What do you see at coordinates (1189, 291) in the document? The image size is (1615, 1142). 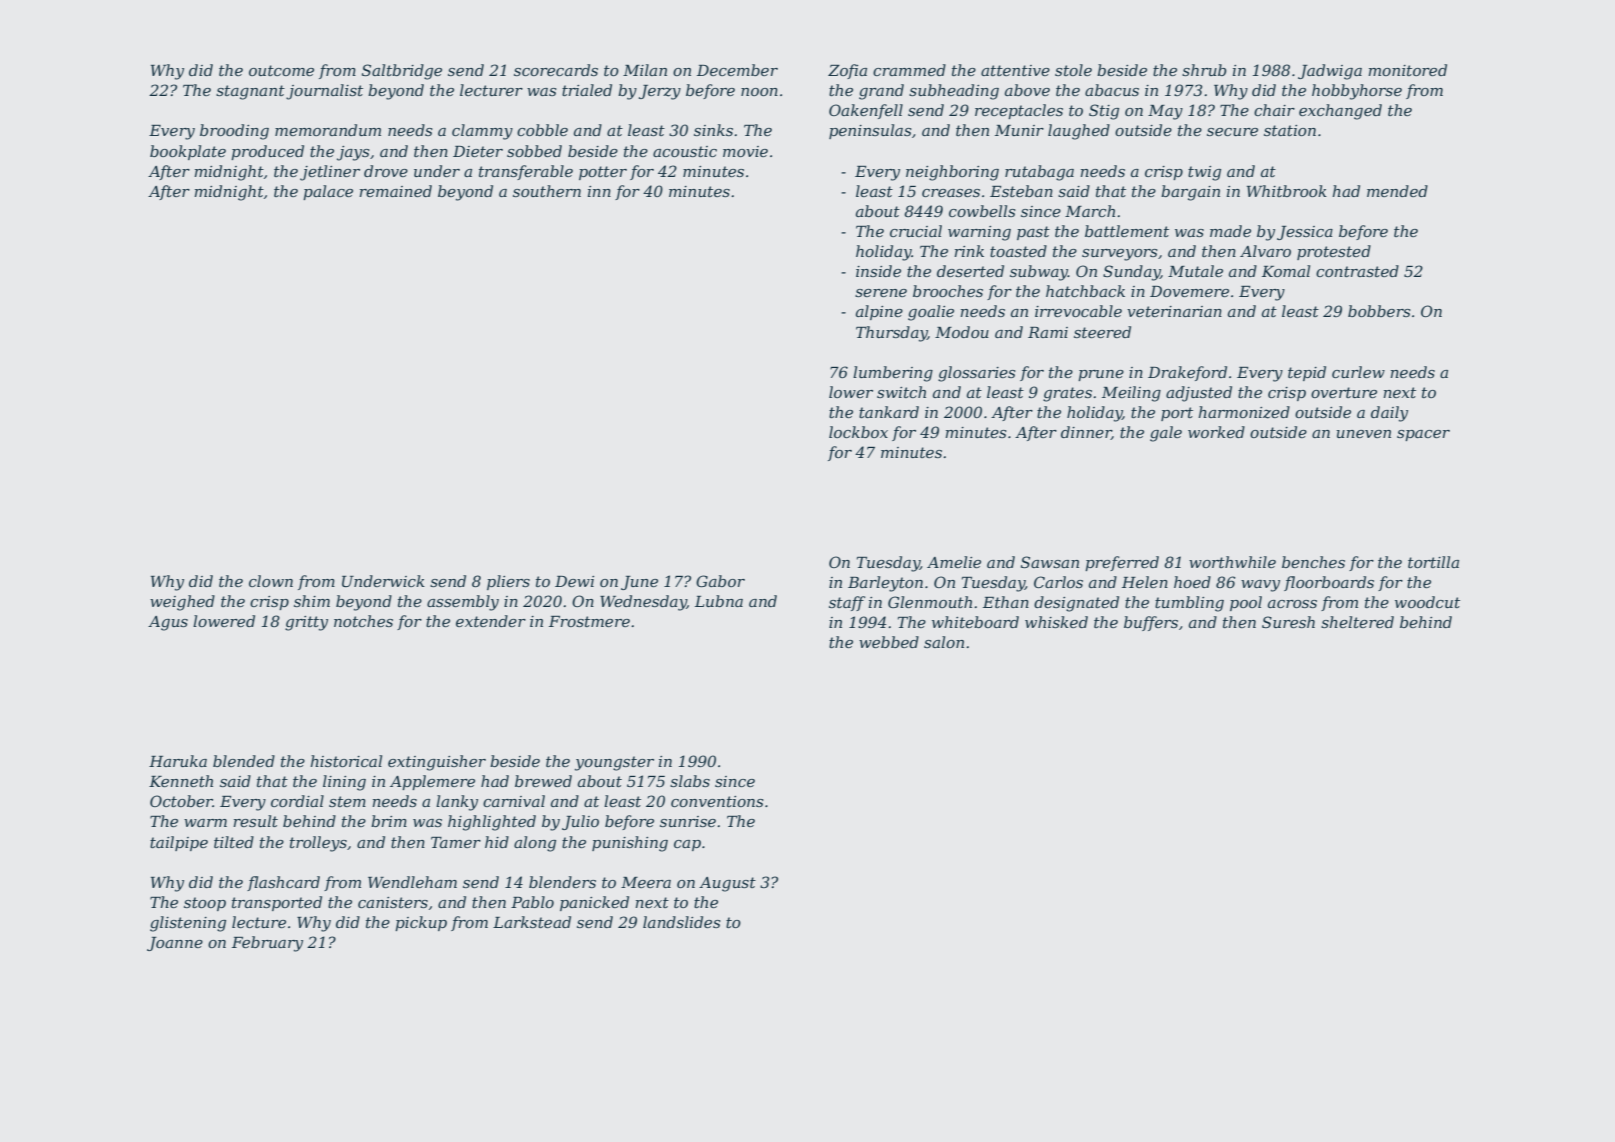 I see `Dovemere` at bounding box center [1189, 291].
